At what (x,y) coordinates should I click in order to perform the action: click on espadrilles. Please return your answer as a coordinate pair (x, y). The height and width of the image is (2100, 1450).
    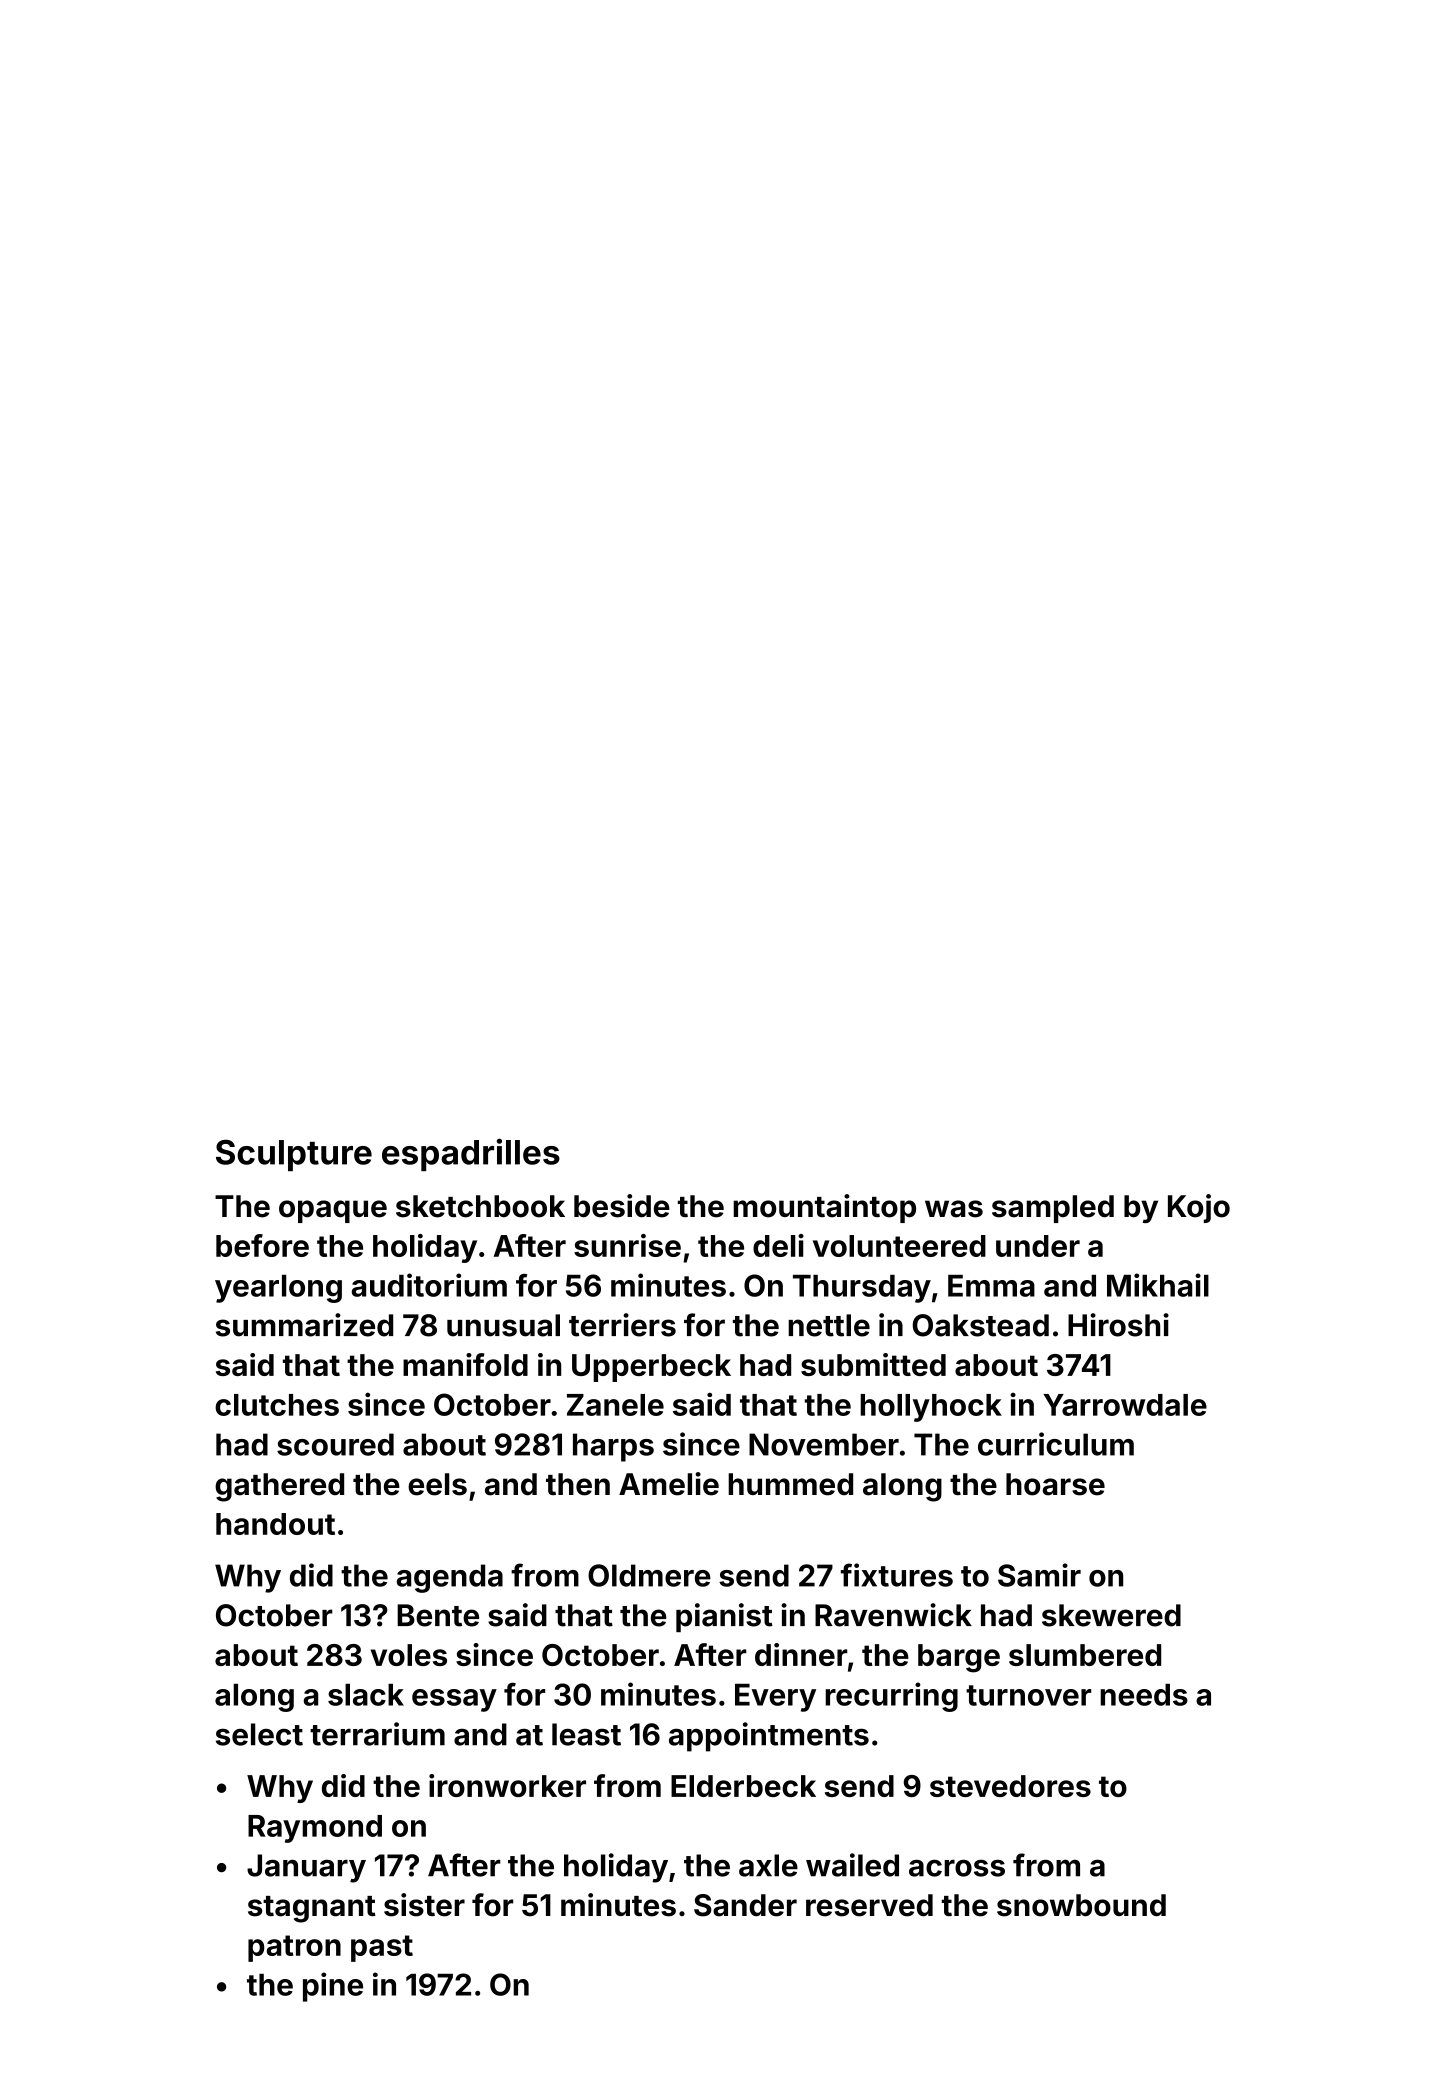
    Looking at the image, I should click on (471, 1154).
